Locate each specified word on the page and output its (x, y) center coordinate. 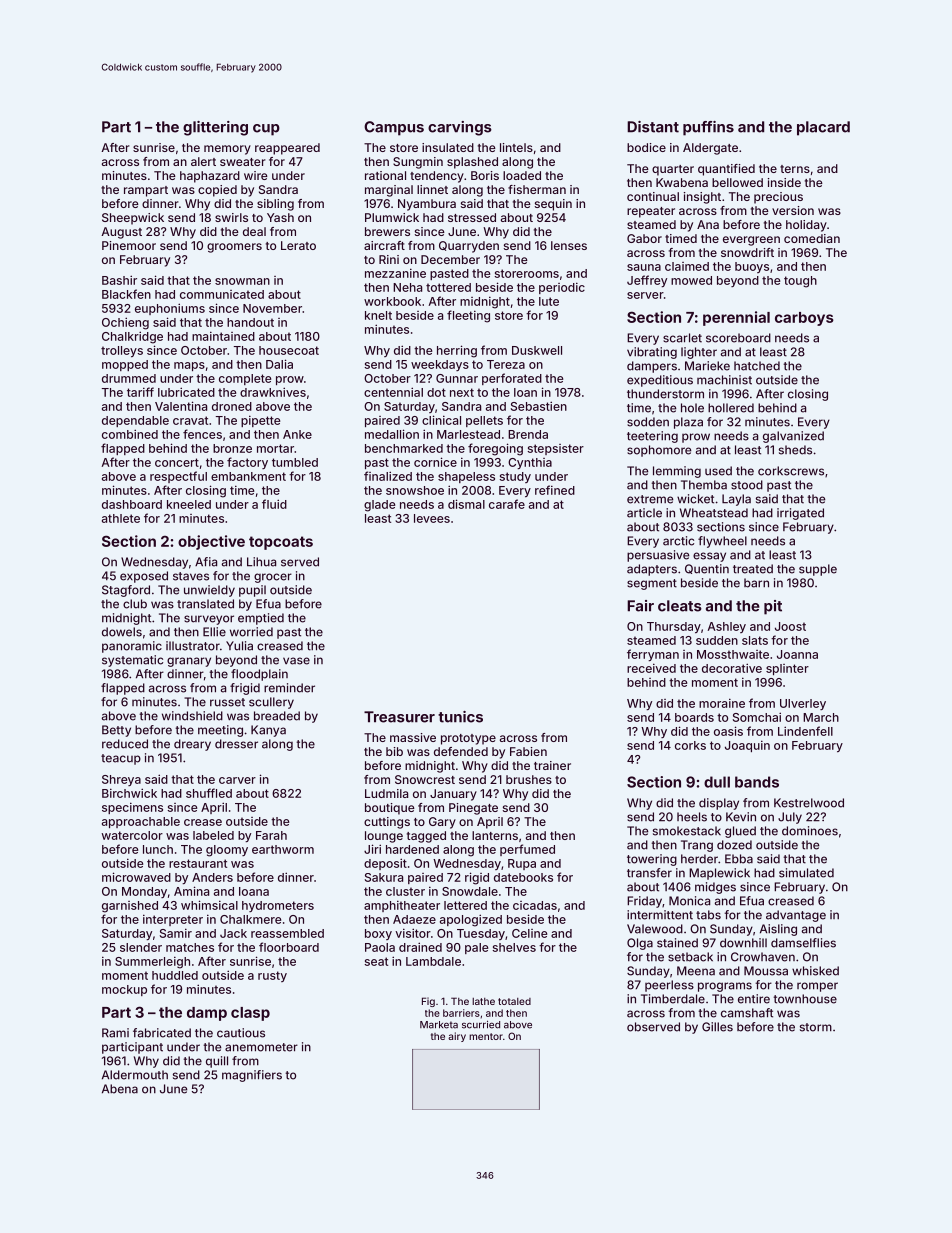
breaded (277, 716)
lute (549, 301)
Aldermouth (135, 1075)
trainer (552, 765)
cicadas (535, 905)
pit (773, 607)
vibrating (652, 353)
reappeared (287, 149)
